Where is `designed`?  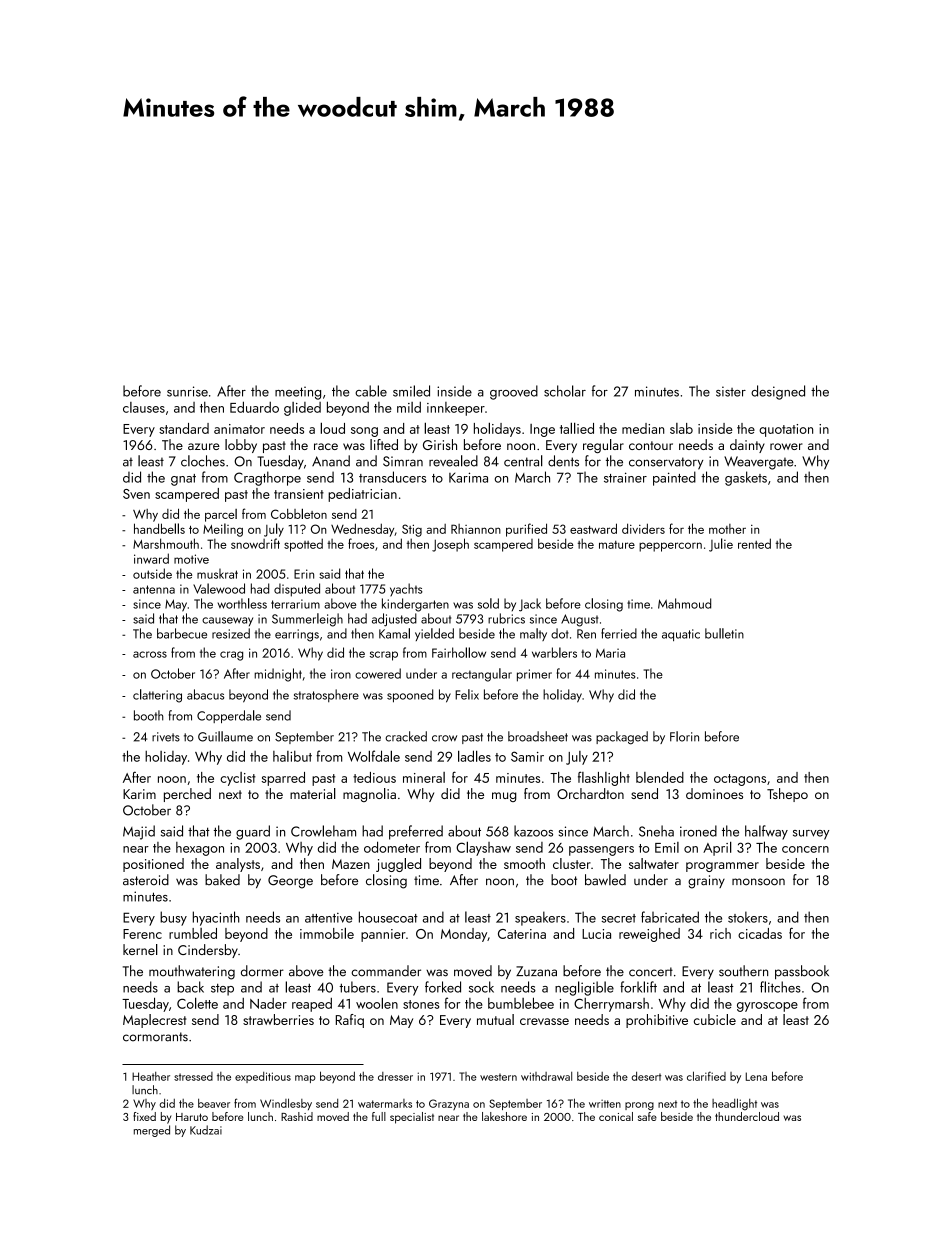
designed is located at coordinates (778, 392).
